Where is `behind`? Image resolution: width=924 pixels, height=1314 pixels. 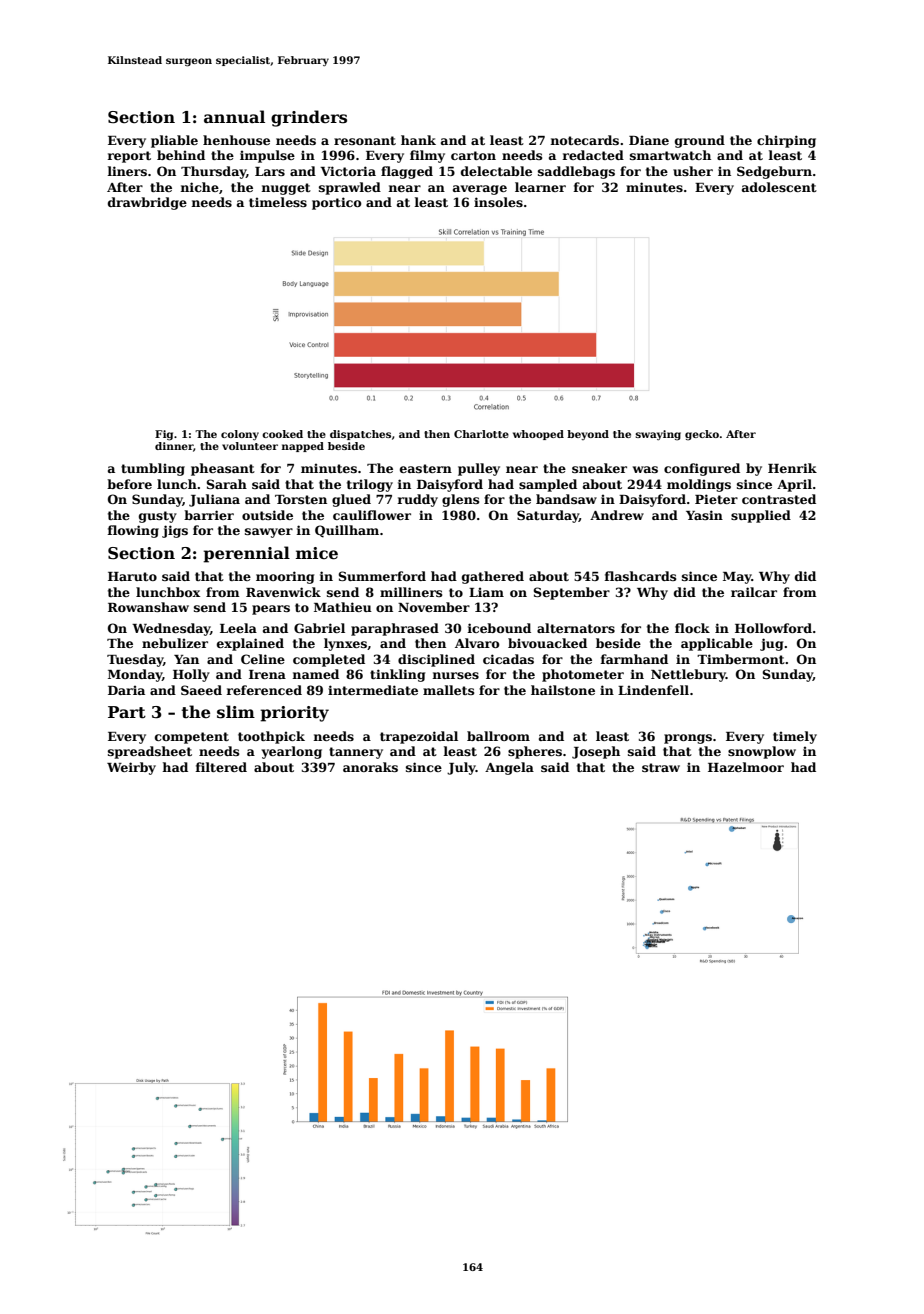 behind is located at coordinates (181, 155).
